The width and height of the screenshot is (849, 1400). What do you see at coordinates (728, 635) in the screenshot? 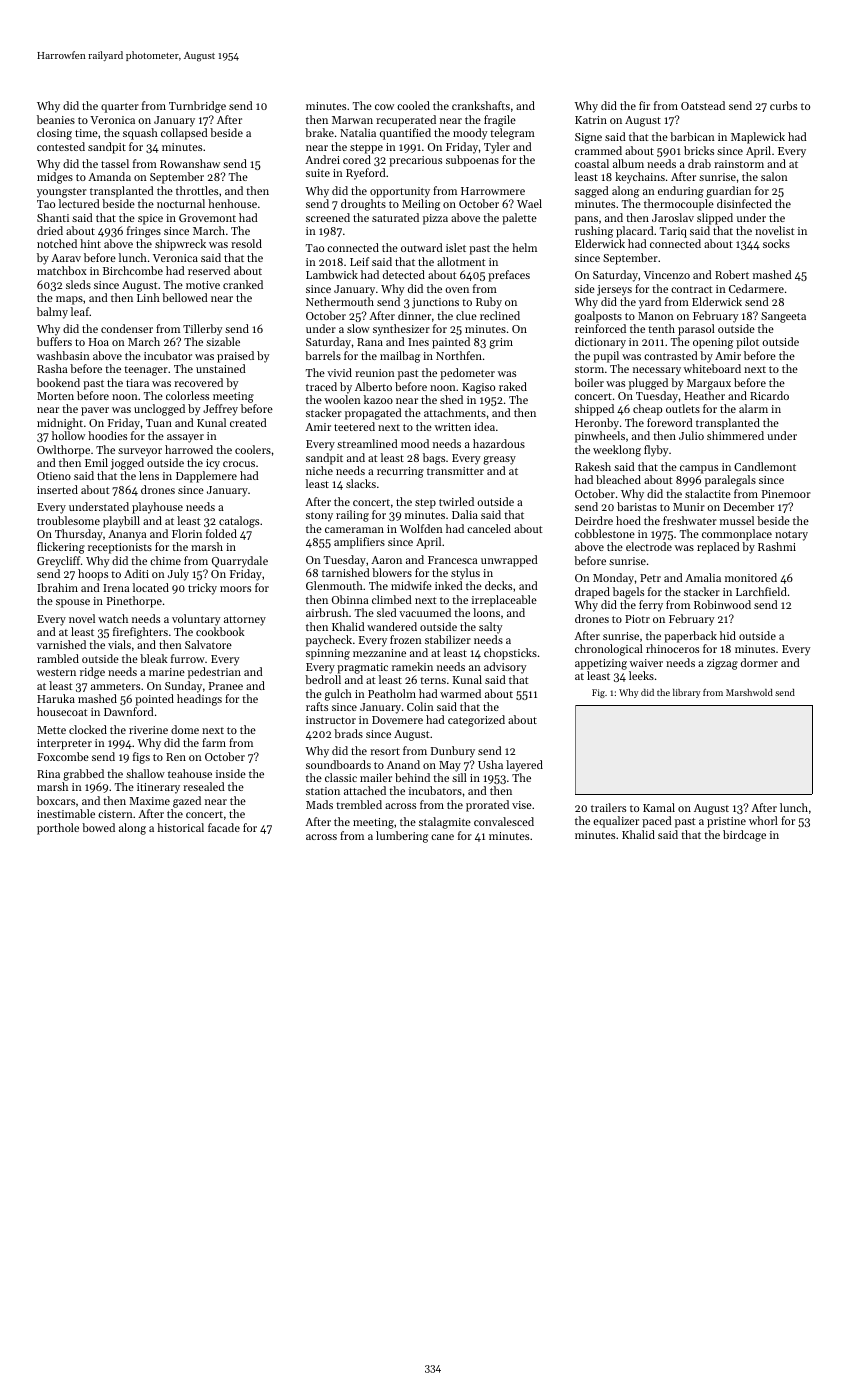
I see `hid` at bounding box center [728, 635].
